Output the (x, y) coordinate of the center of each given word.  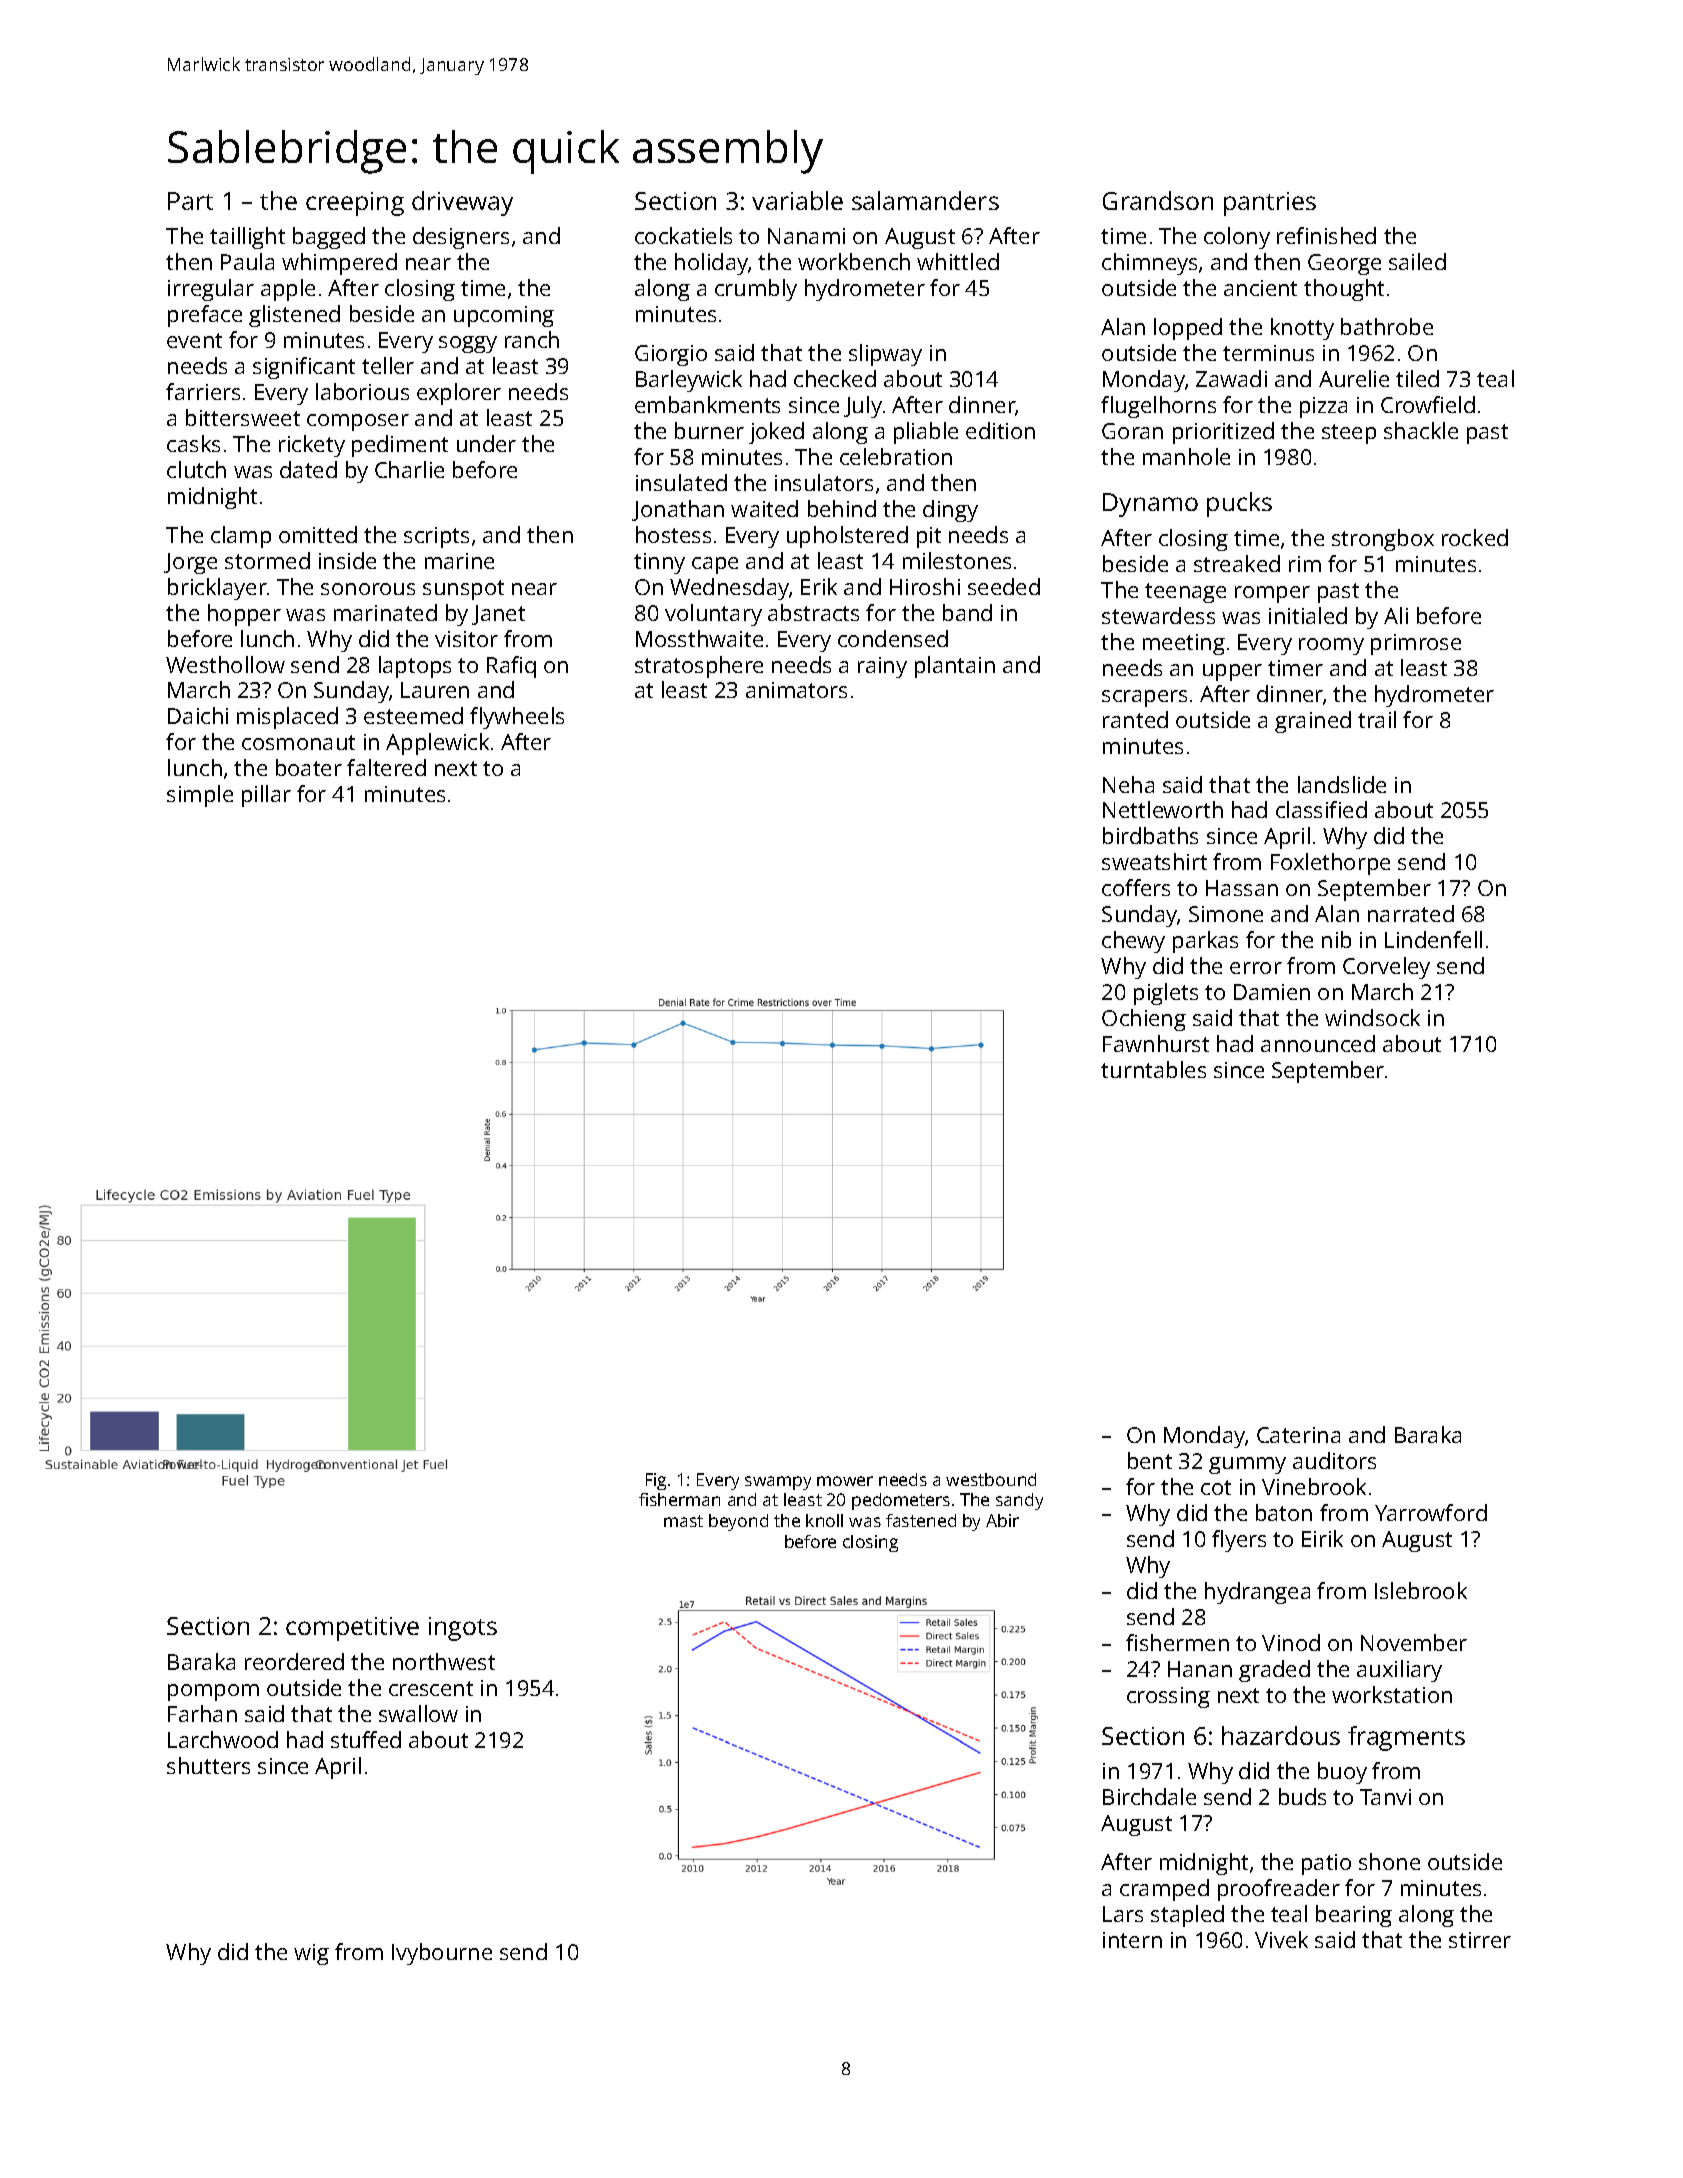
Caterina (1298, 1435)
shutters (208, 1765)
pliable (926, 433)
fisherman (679, 1499)
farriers (203, 391)
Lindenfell (1433, 939)
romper (1272, 594)
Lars (1123, 1914)
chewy (1133, 942)
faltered (386, 767)
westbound (991, 1479)
